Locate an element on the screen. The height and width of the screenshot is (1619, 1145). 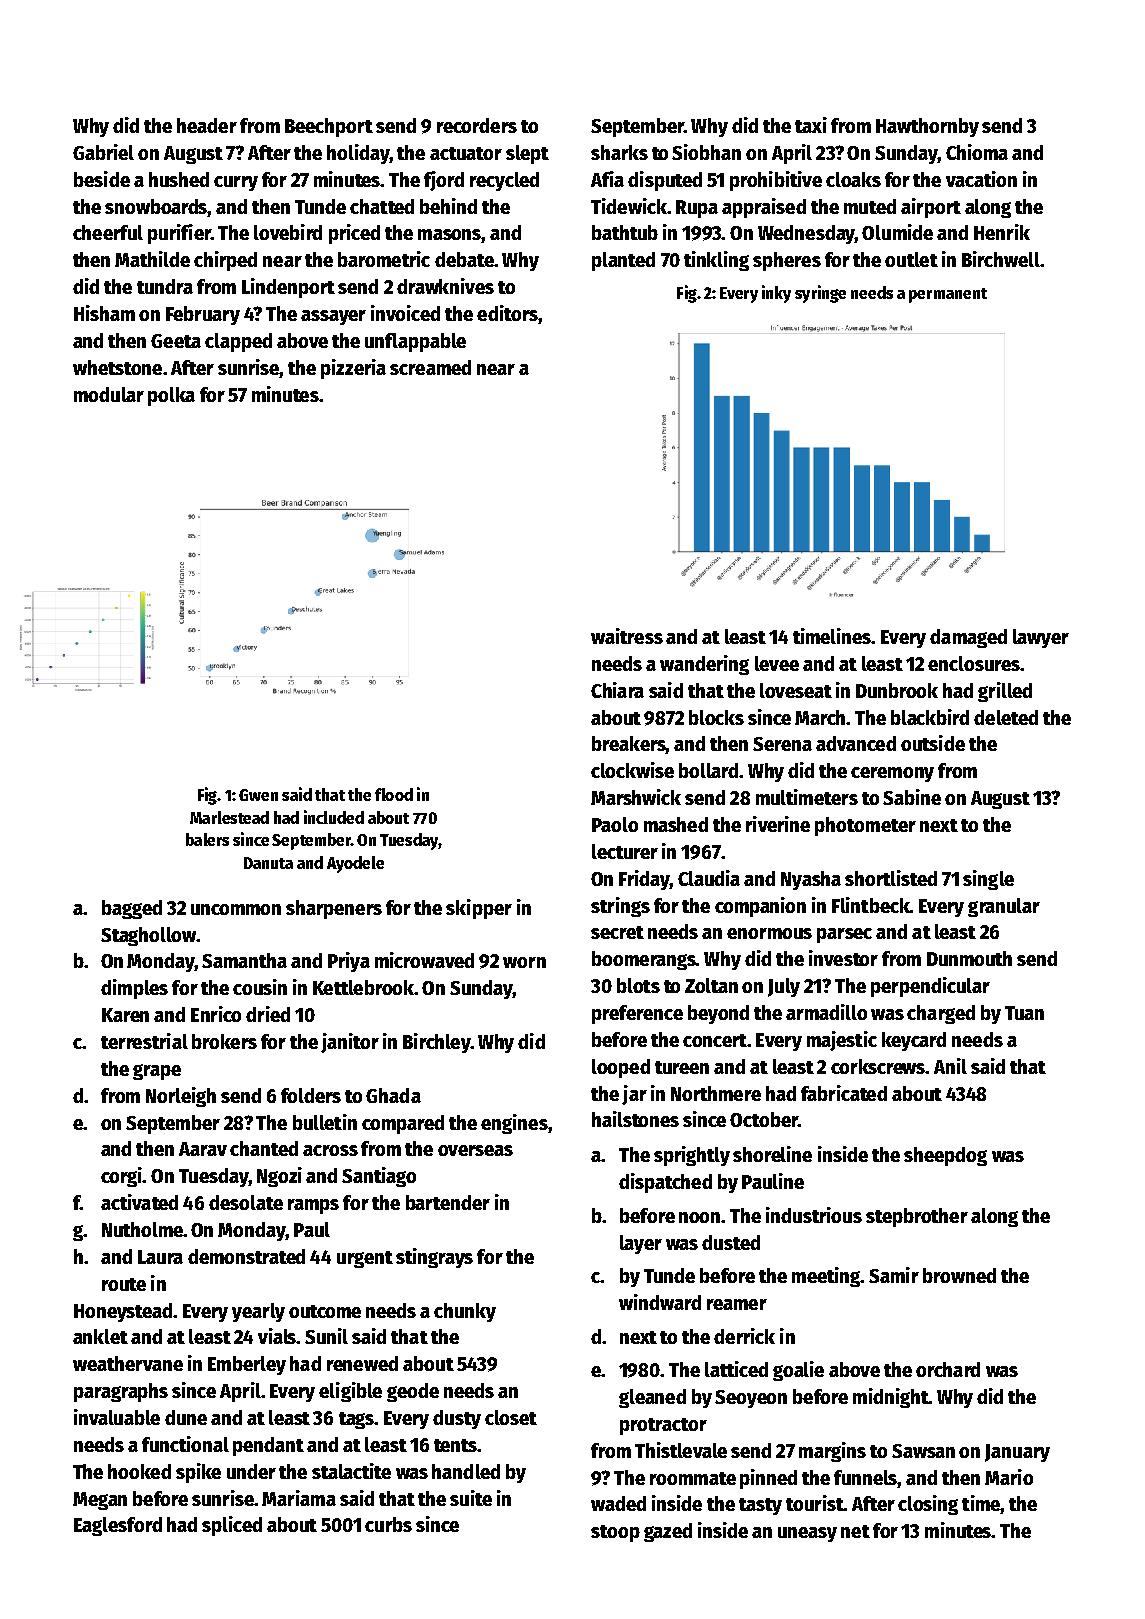
taxi is located at coordinates (811, 125).
